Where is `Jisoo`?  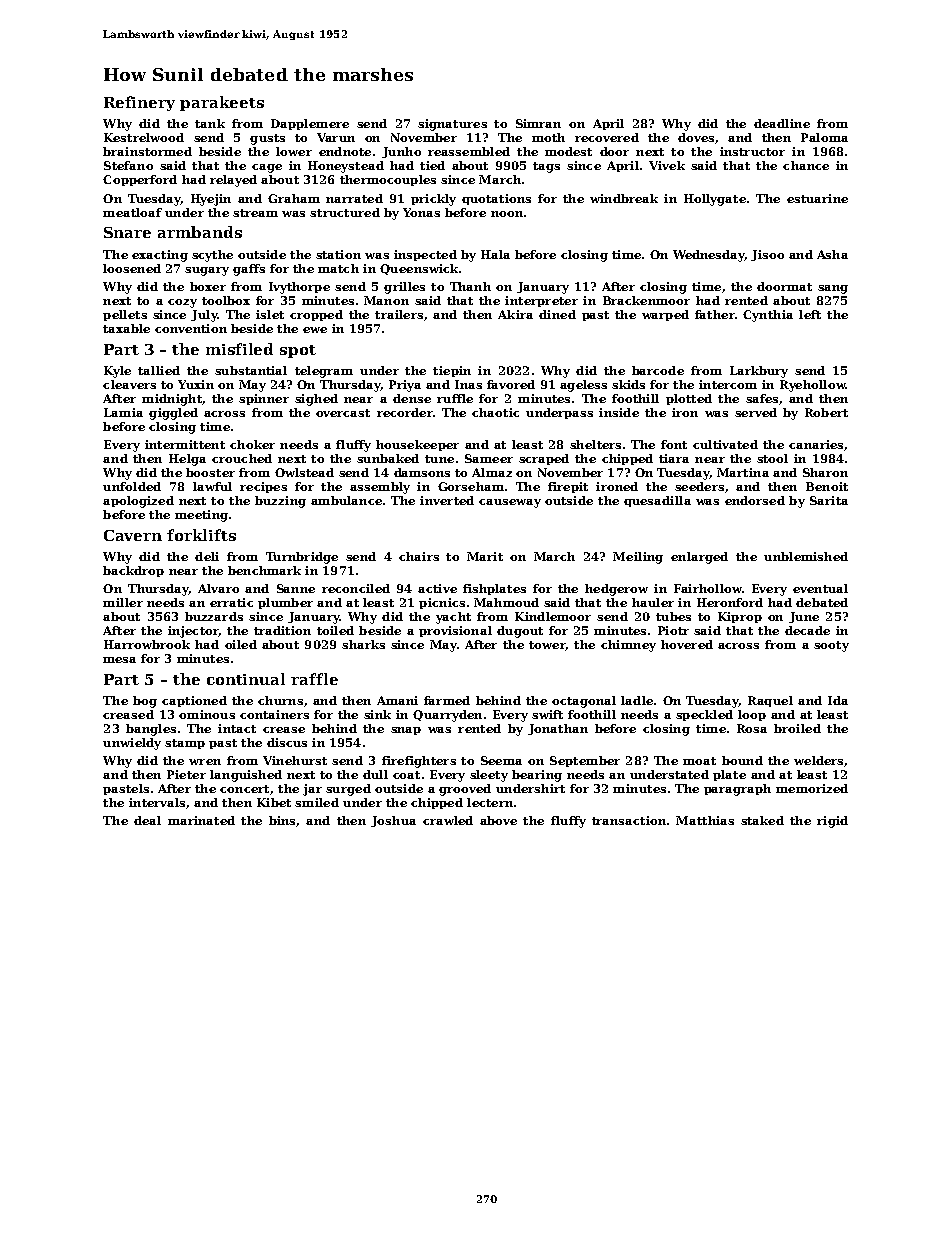 Jisoo is located at coordinates (767, 255).
